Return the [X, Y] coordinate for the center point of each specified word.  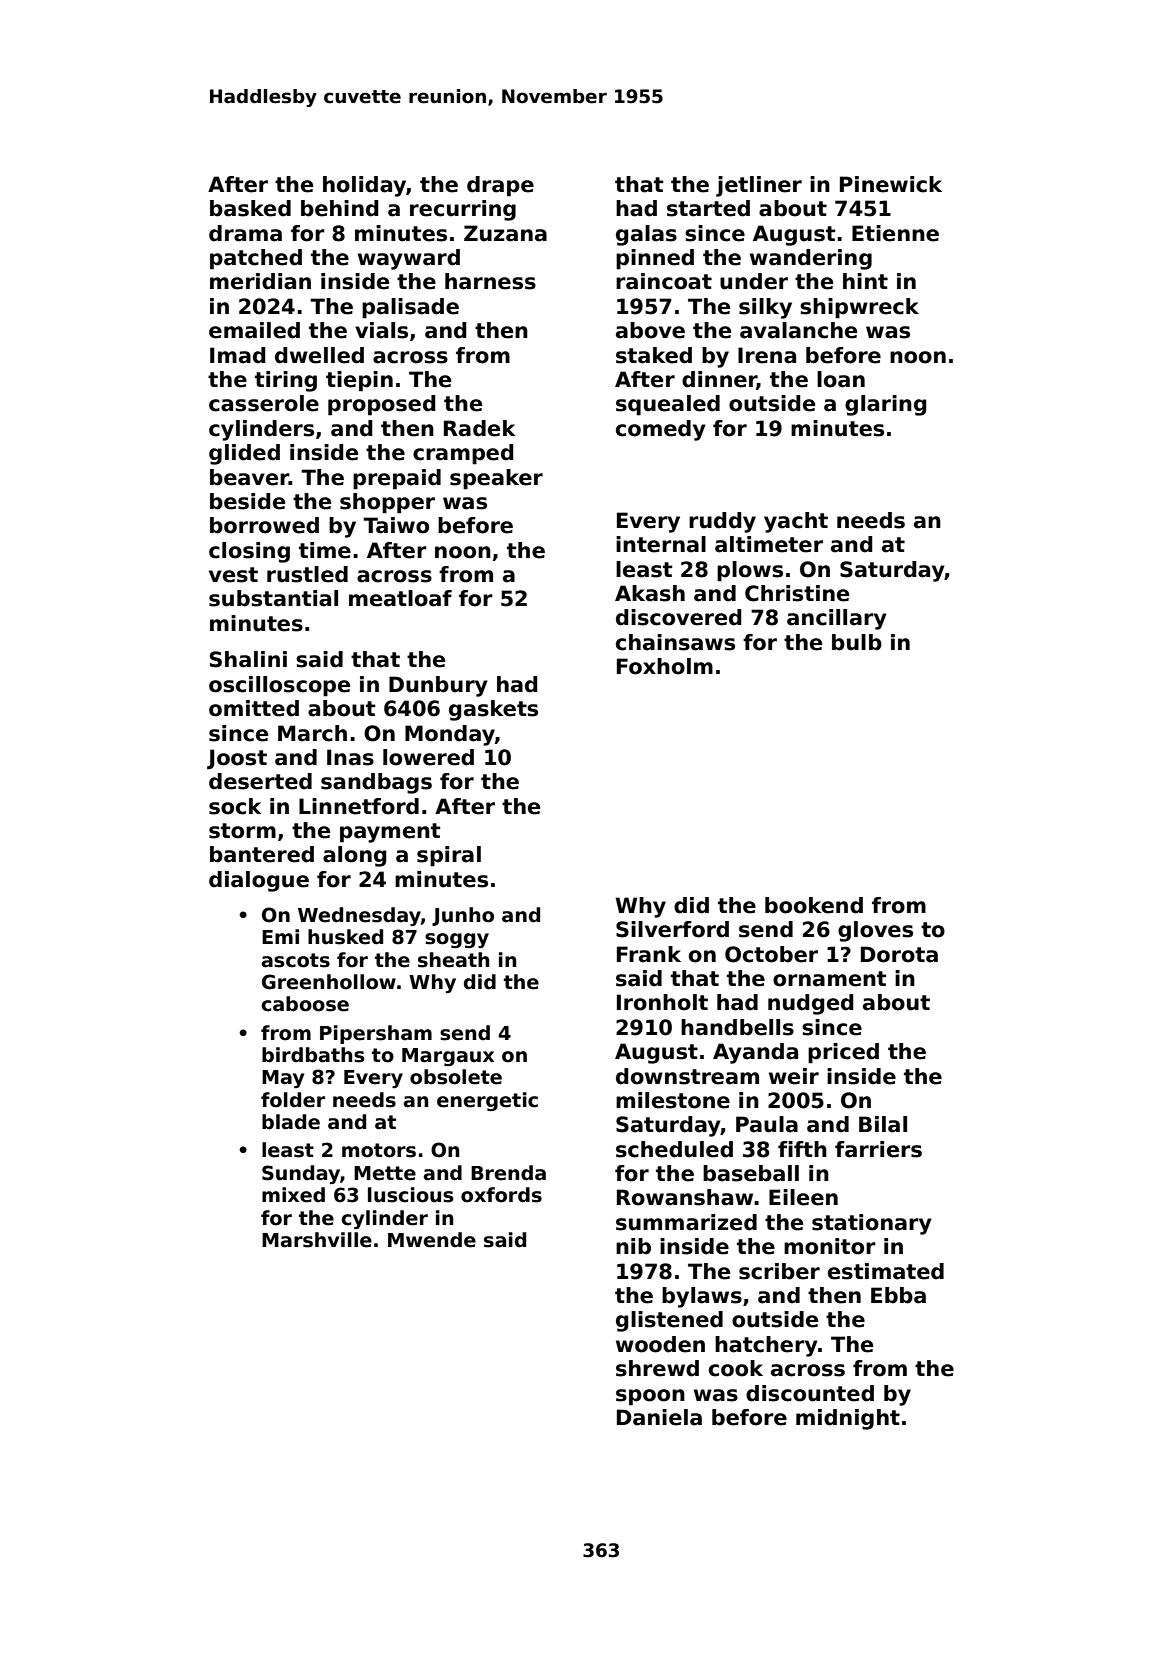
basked [250, 208]
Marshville [317, 1240]
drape [500, 186]
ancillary [837, 619]
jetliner [759, 186]
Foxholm [665, 666]
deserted [260, 781]
